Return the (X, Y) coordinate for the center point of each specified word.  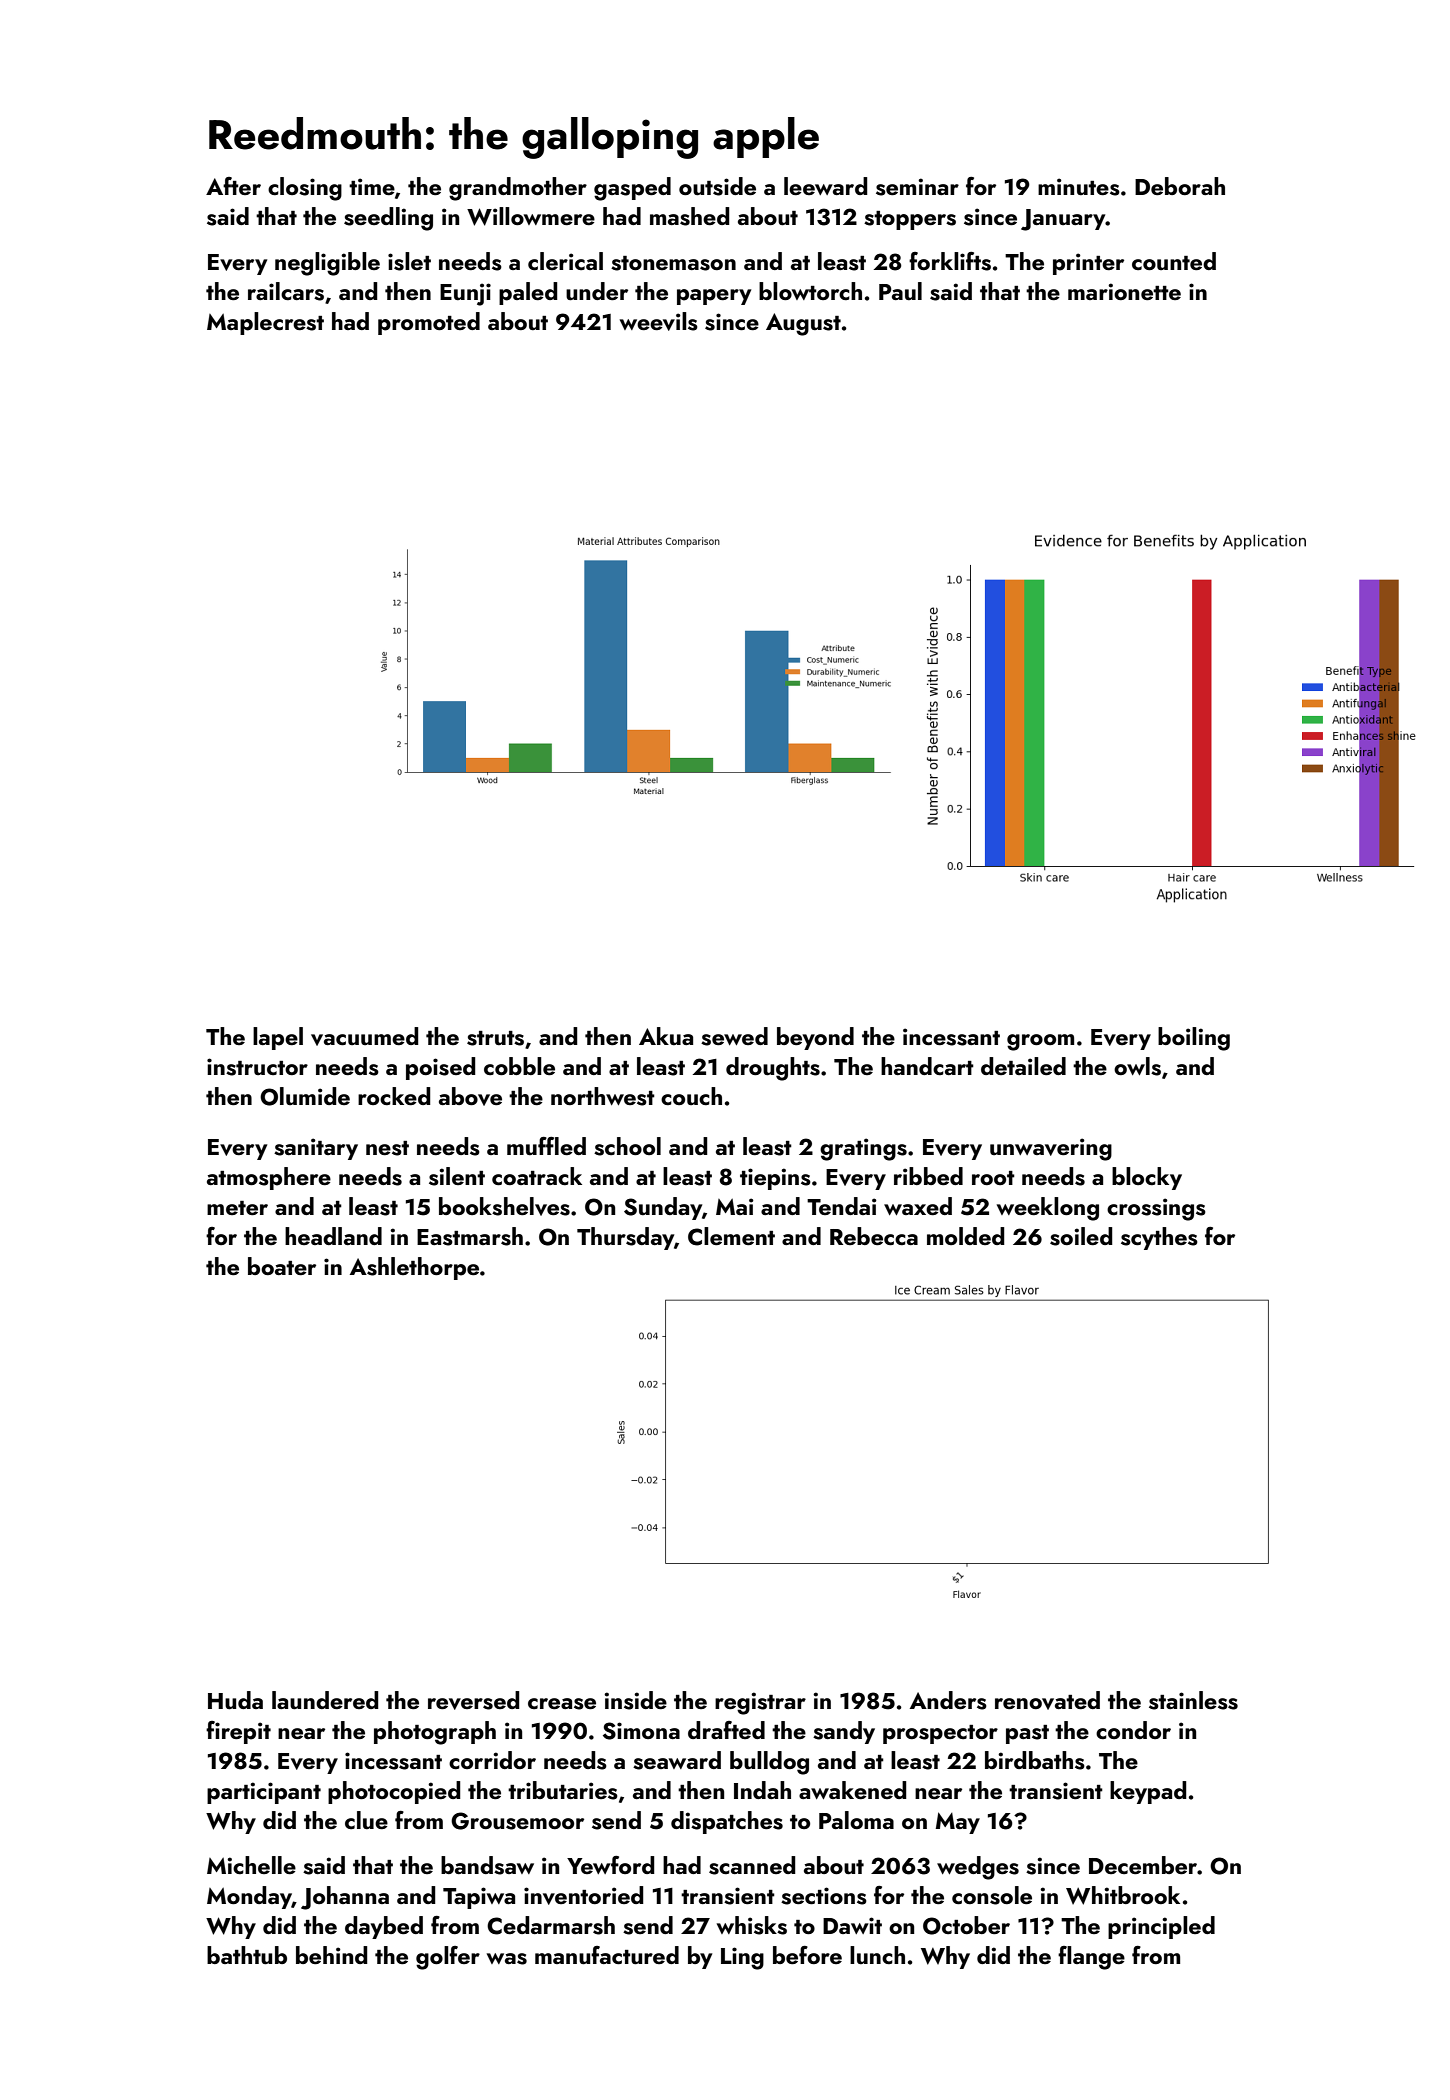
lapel (278, 1038)
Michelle (251, 1865)
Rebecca (874, 1236)
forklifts (950, 261)
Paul (900, 291)
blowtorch (810, 291)
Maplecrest (265, 323)
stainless (1193, 1700)
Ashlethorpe (414, 1268)
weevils (659, 321)
